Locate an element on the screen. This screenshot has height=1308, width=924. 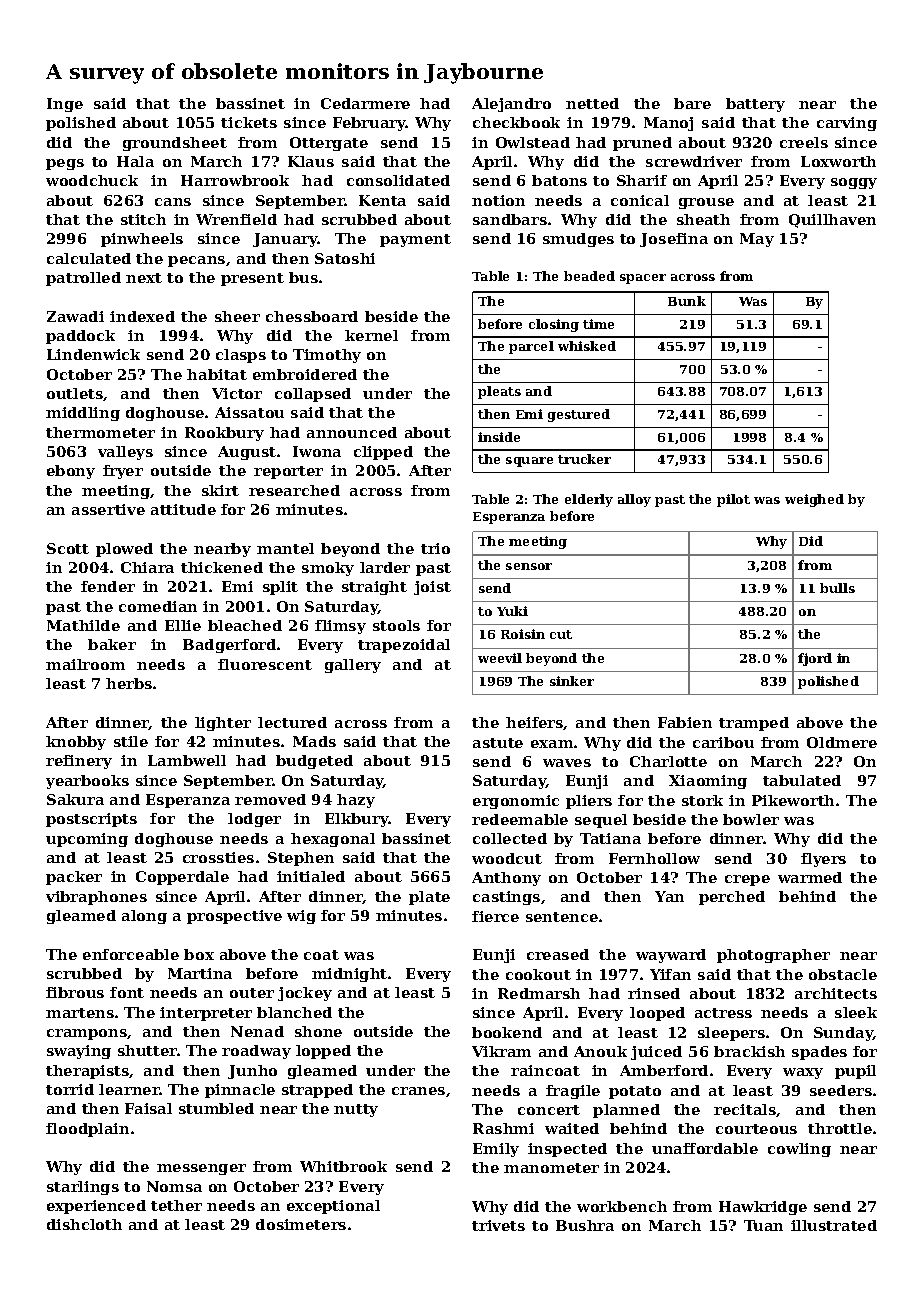
rinsed is located at coordinates (654, 993).
